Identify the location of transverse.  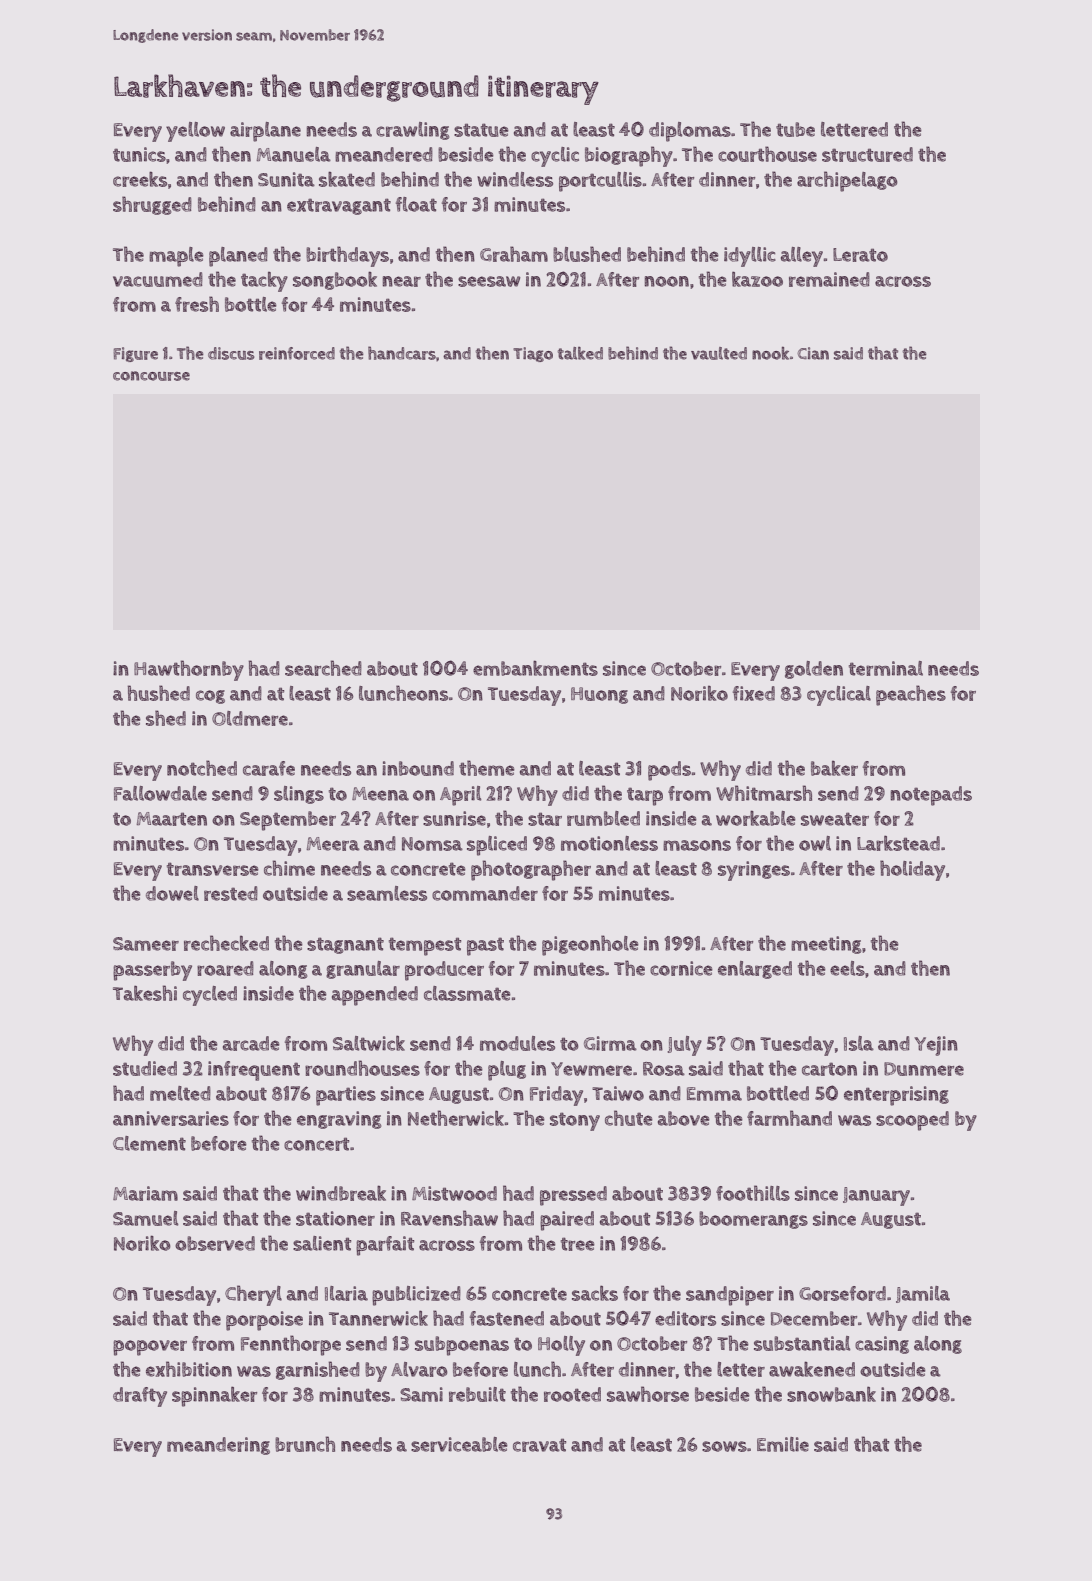
(213, 869).
